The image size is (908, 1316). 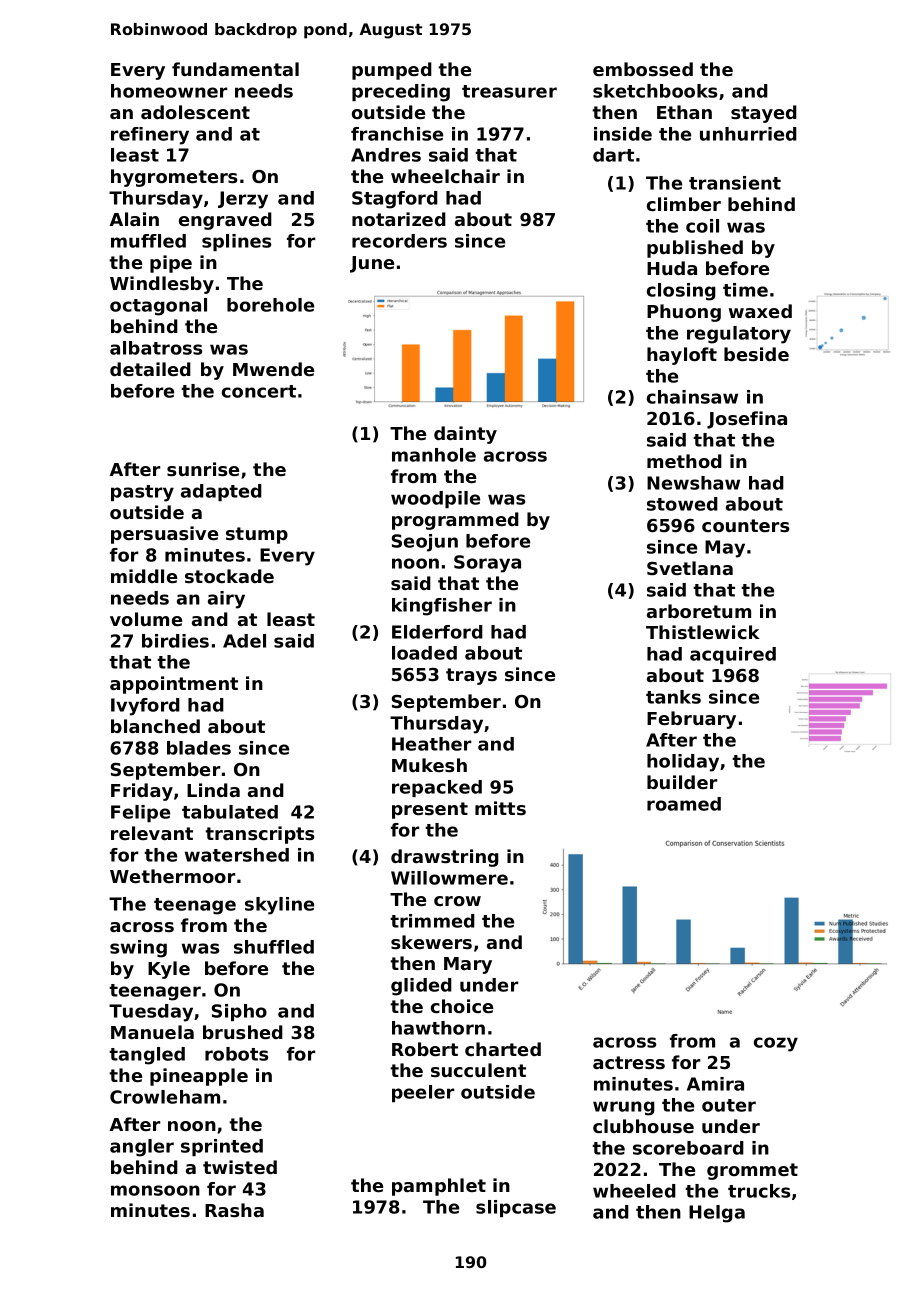 I want to click on Jerzy, so click(x=243, y=200).
